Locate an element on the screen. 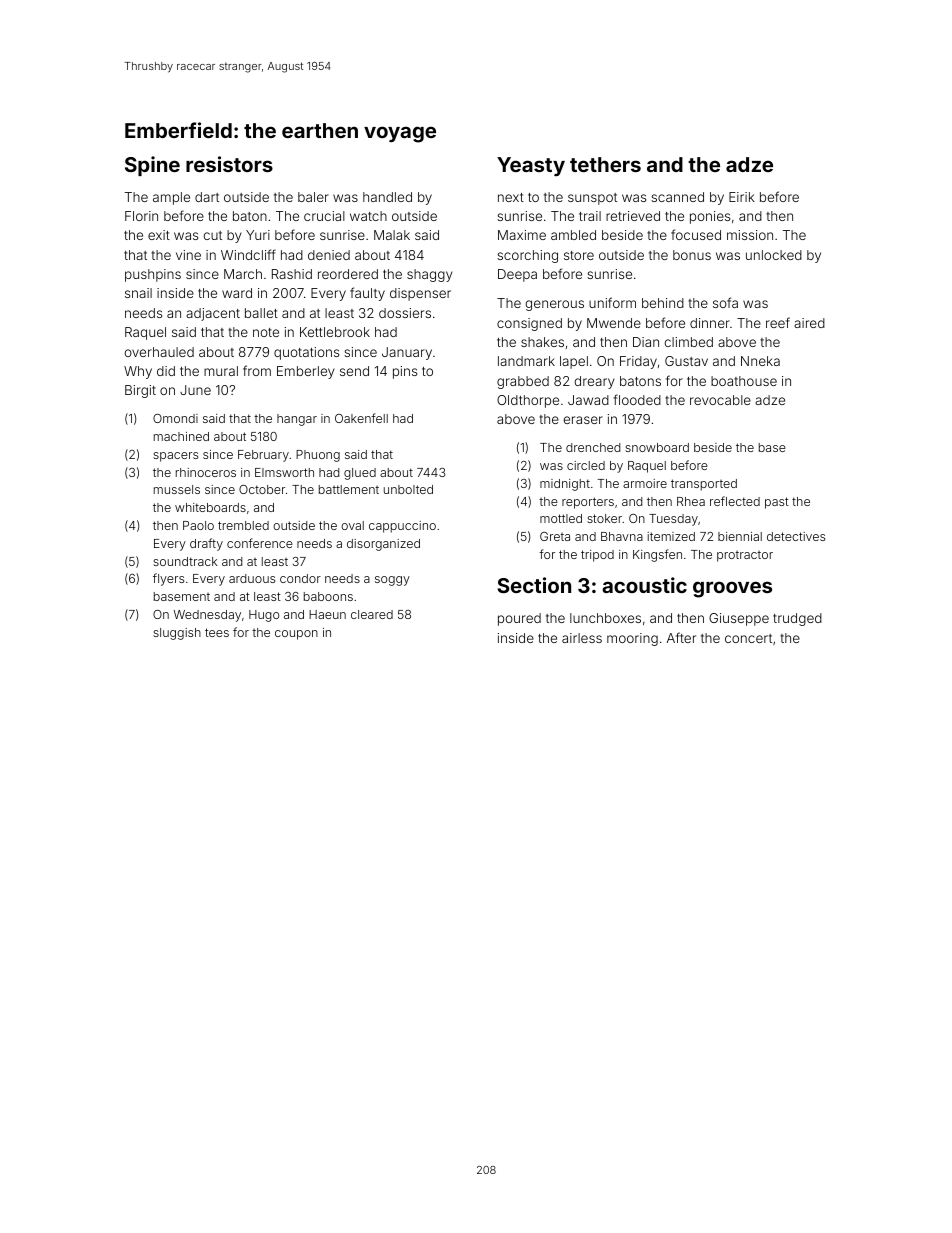 The width and height of the screenshot is (952, 1233). from is located at coordinates (257, 370).
